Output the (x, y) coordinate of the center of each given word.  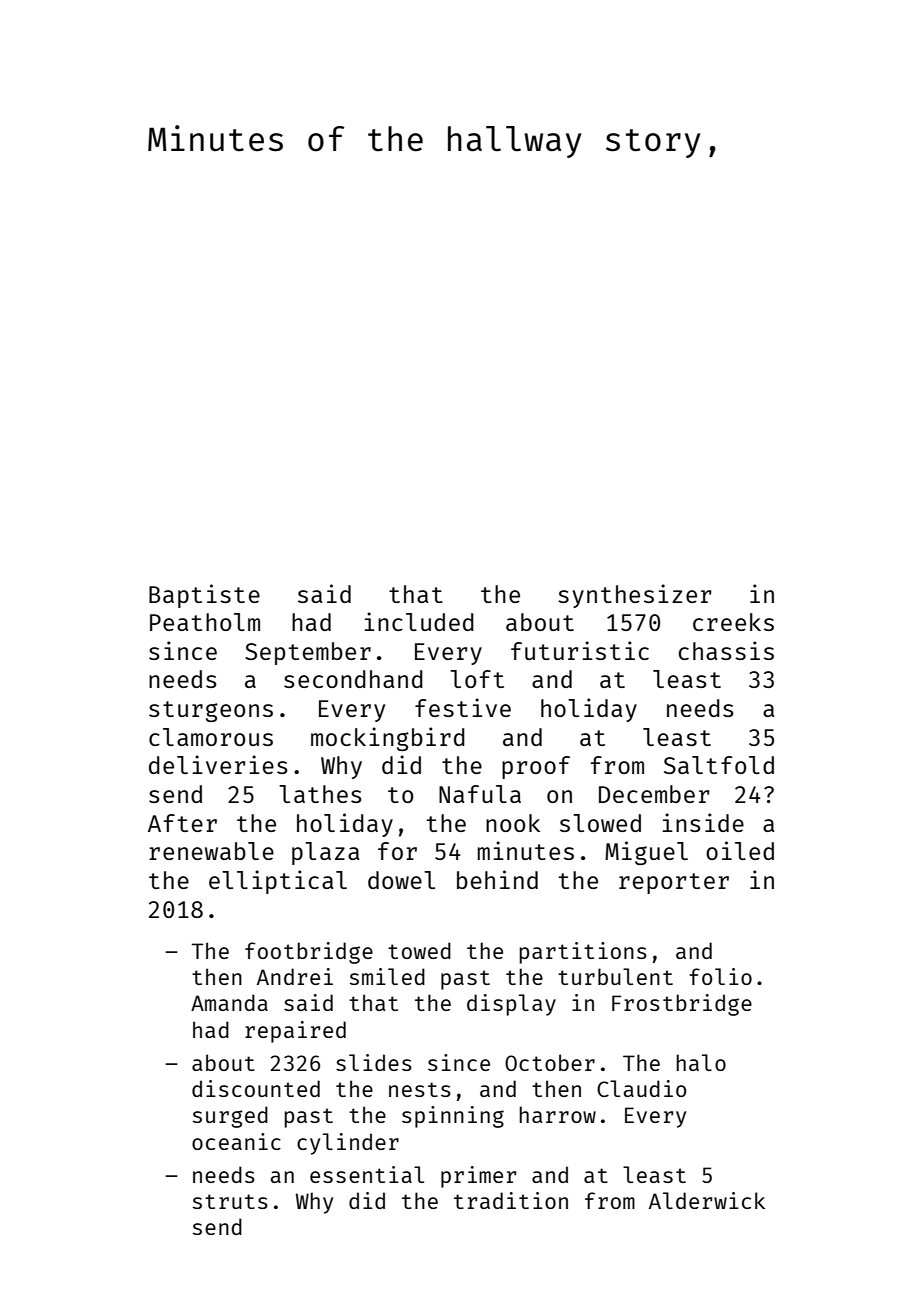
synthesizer (634, 596)
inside (703, 822)
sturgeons (211, 711)
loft (477, 679)
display (511, 1005)
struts (230, 1201)
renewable (211, 851)
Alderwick (707, 1200)
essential (367, 1174)
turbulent (615, 976)
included (419, 621)
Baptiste (204, 596)
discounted (256, 1088)
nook (513, 823)
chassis (726, 650)
